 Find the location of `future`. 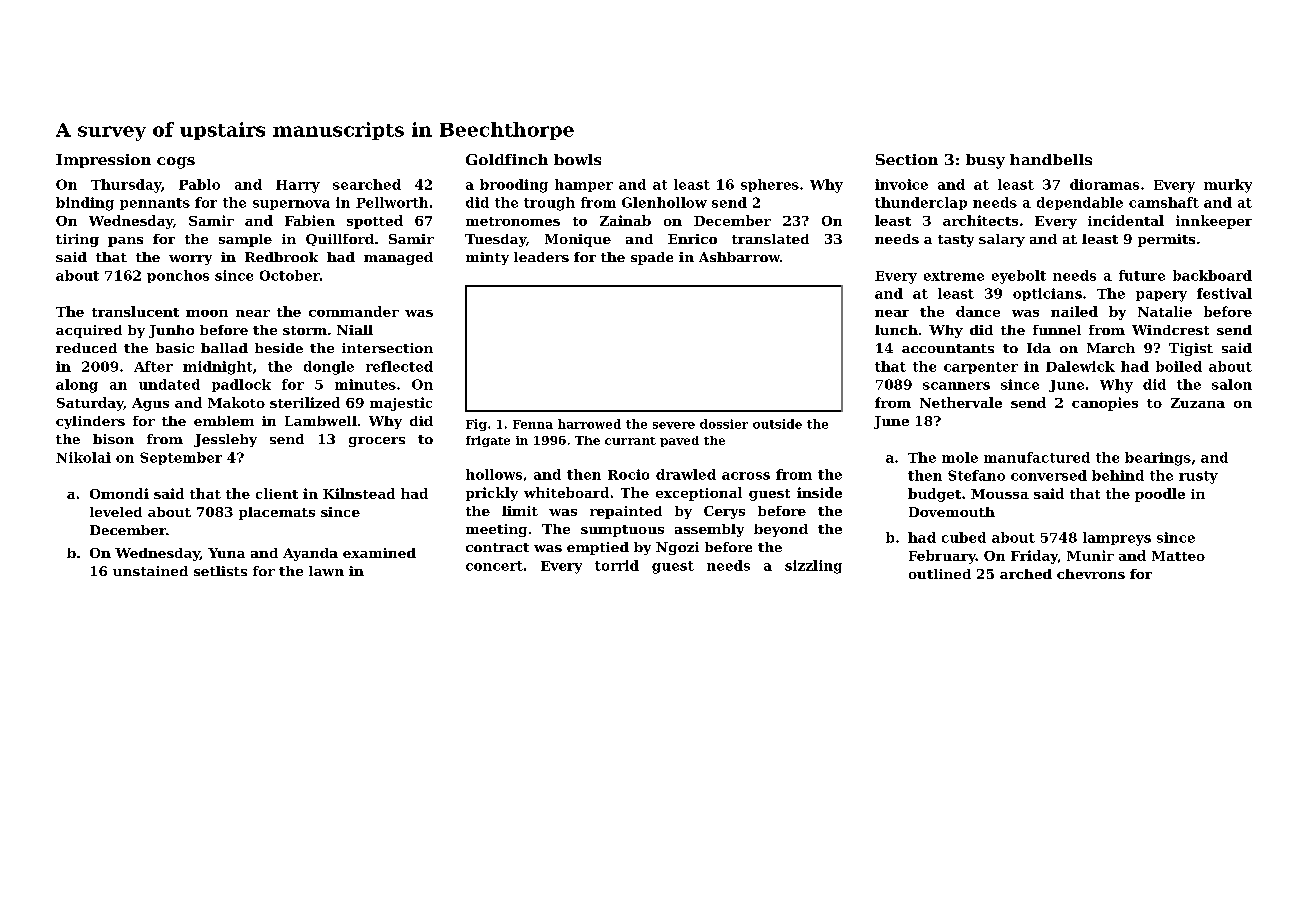

future is located at coordinates (1142, 275).
